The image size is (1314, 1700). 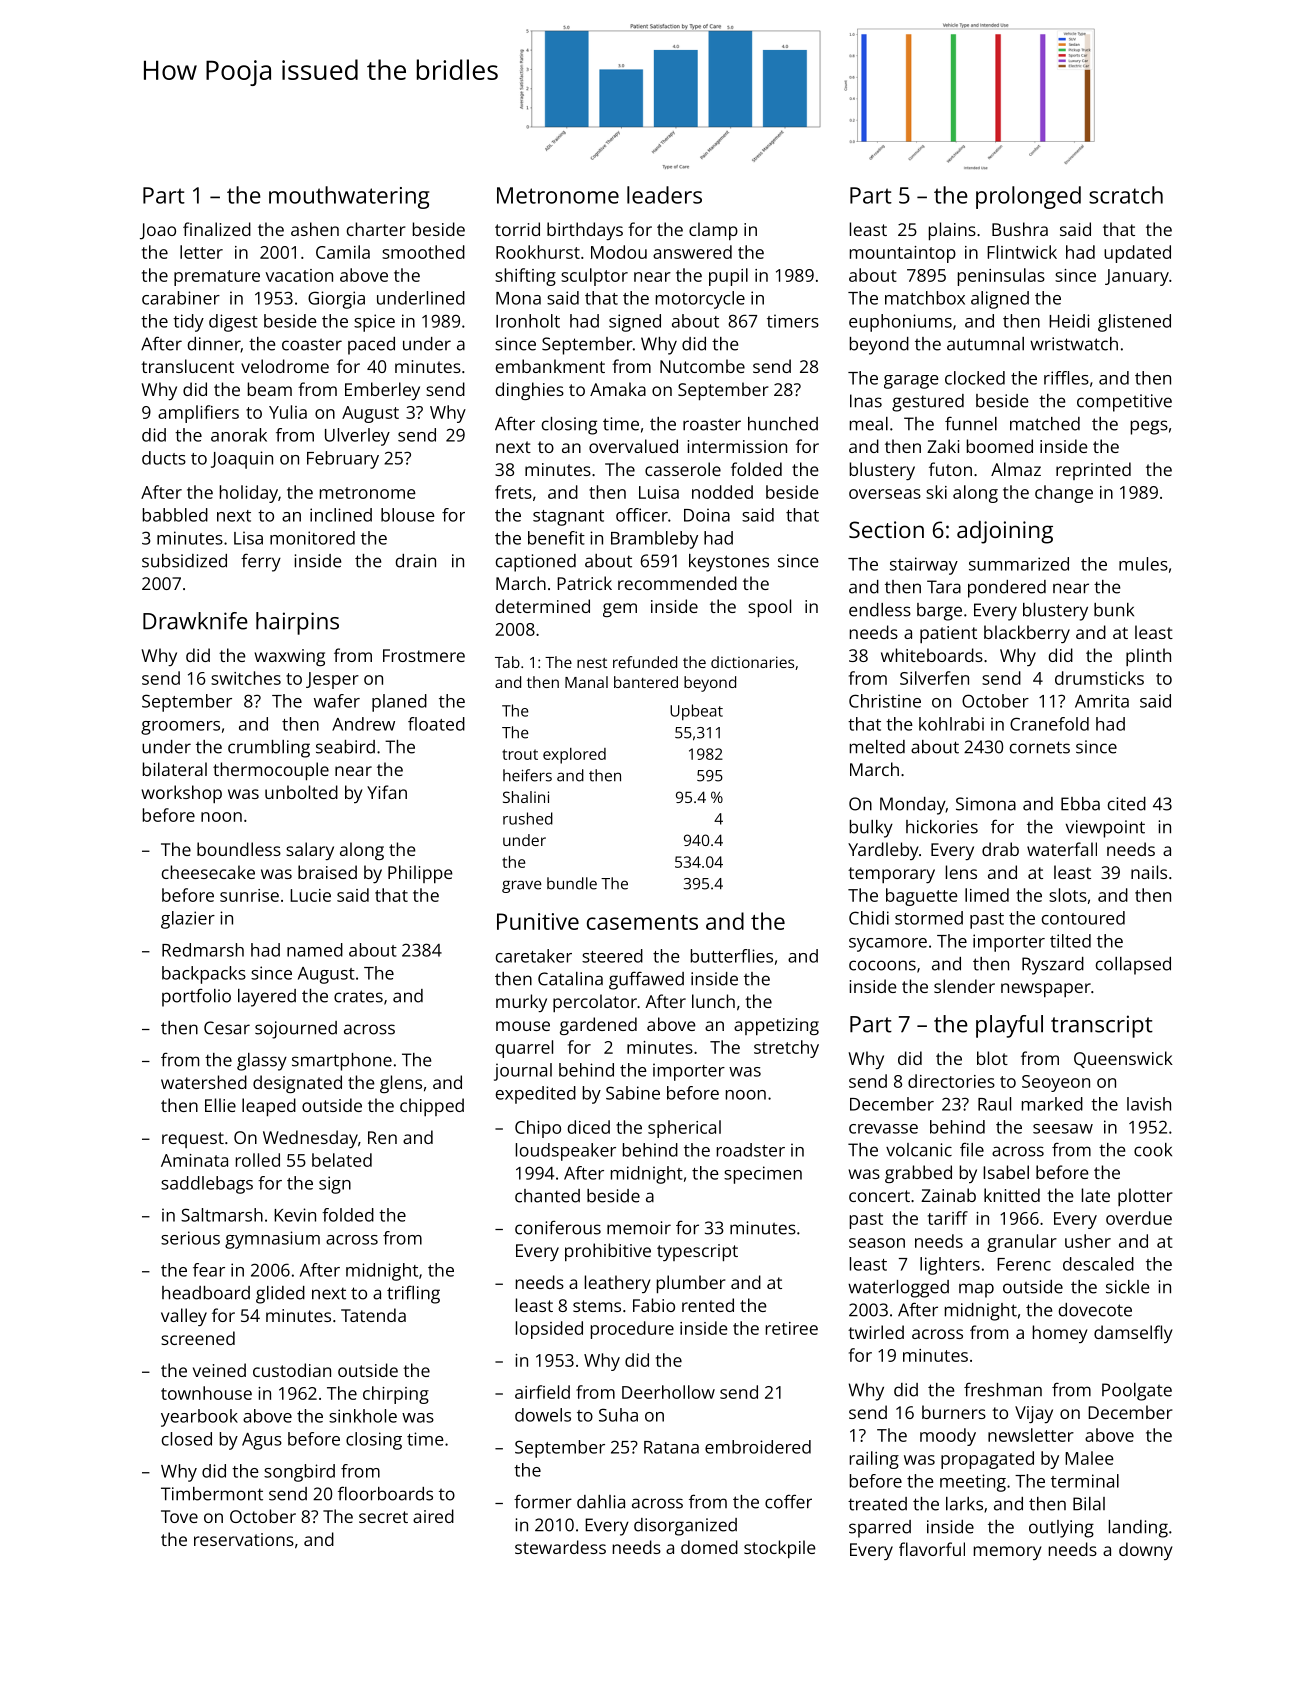 What do you see at coordinates (589, 1127) in the screenshot?
I see `diced` at bounding box center [589, 1127].
